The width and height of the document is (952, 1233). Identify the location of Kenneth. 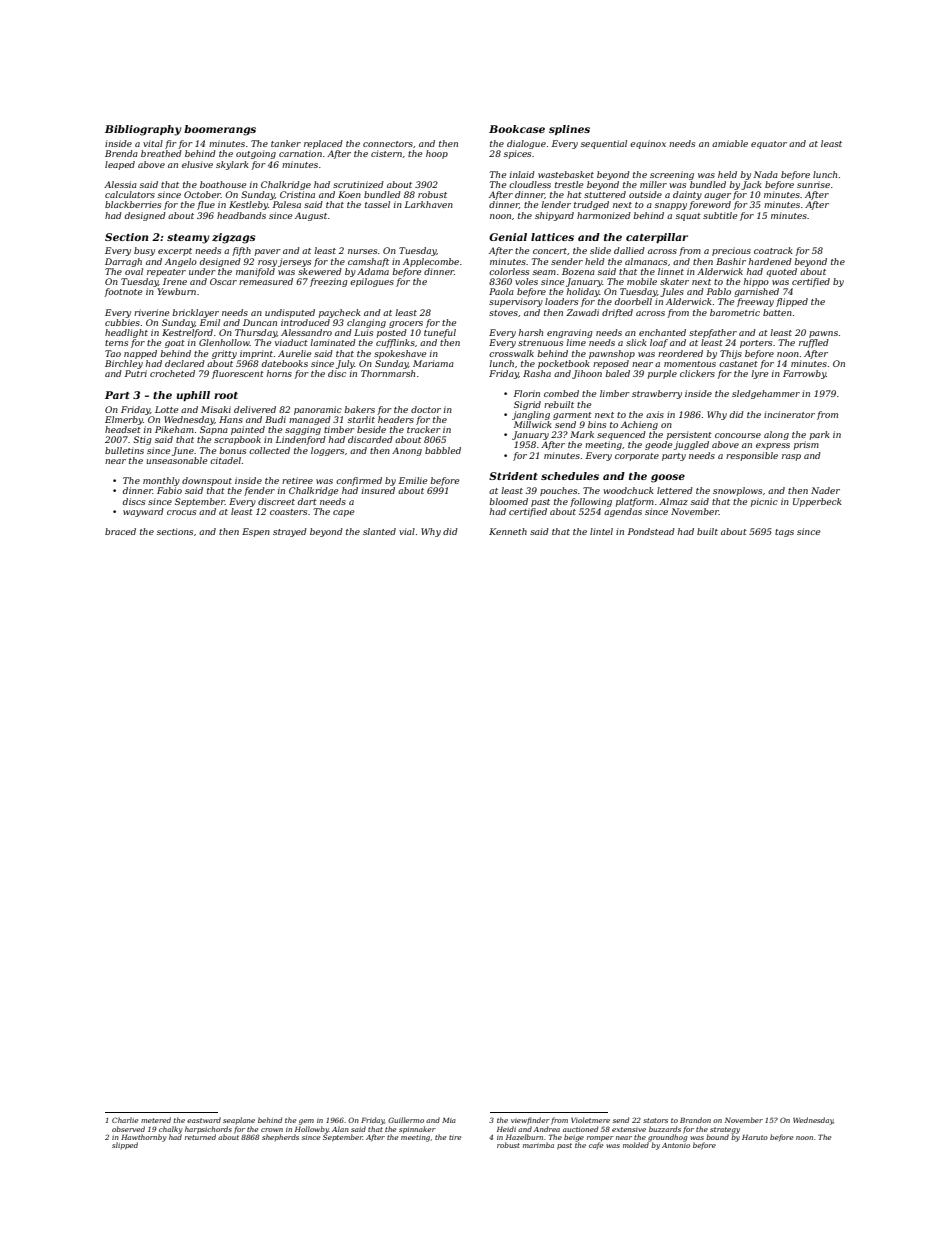
(508, 531).
